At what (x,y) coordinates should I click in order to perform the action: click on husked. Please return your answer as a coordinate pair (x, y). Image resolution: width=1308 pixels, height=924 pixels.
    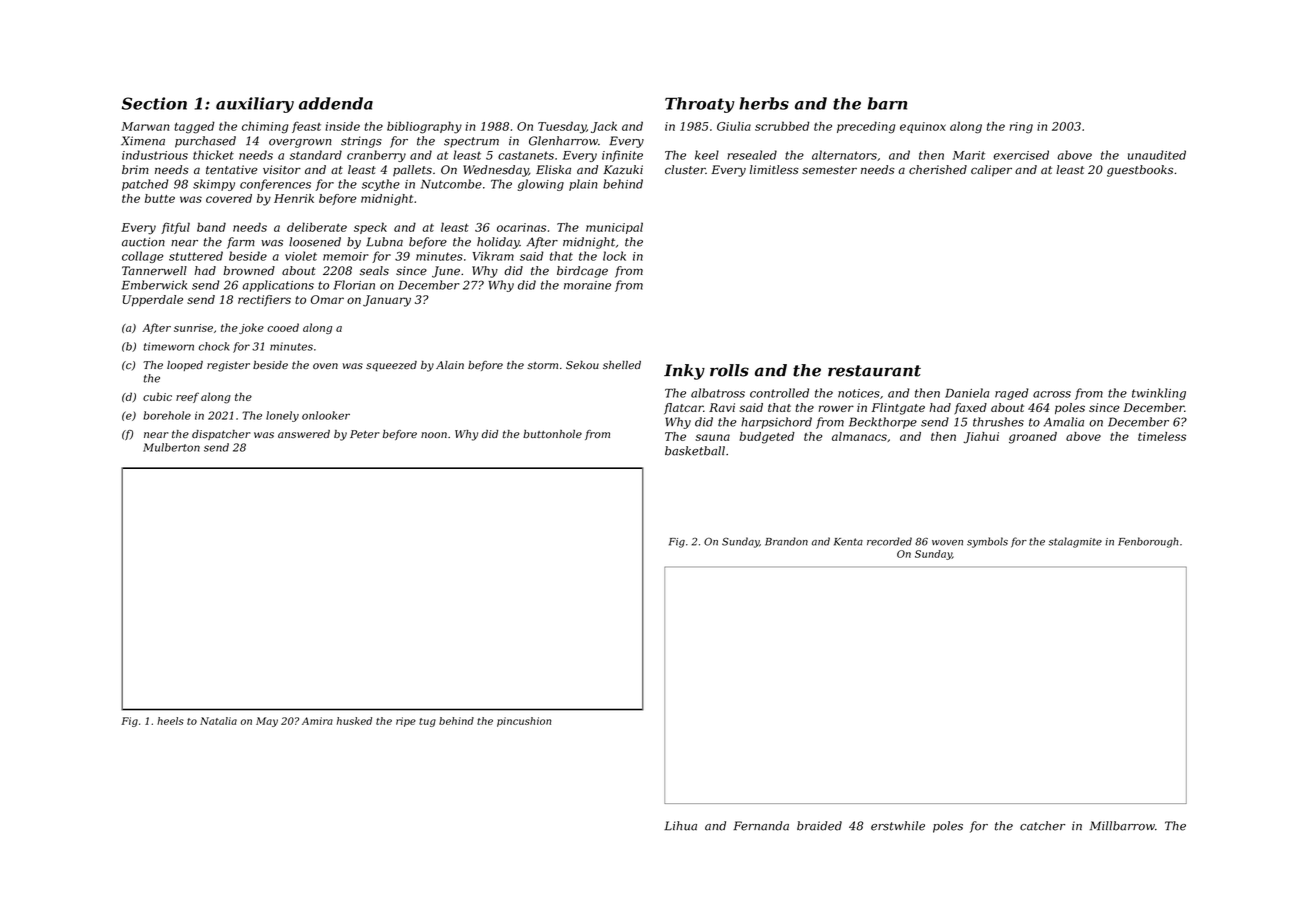
    Looking at the image, I should click on (354, 721).
